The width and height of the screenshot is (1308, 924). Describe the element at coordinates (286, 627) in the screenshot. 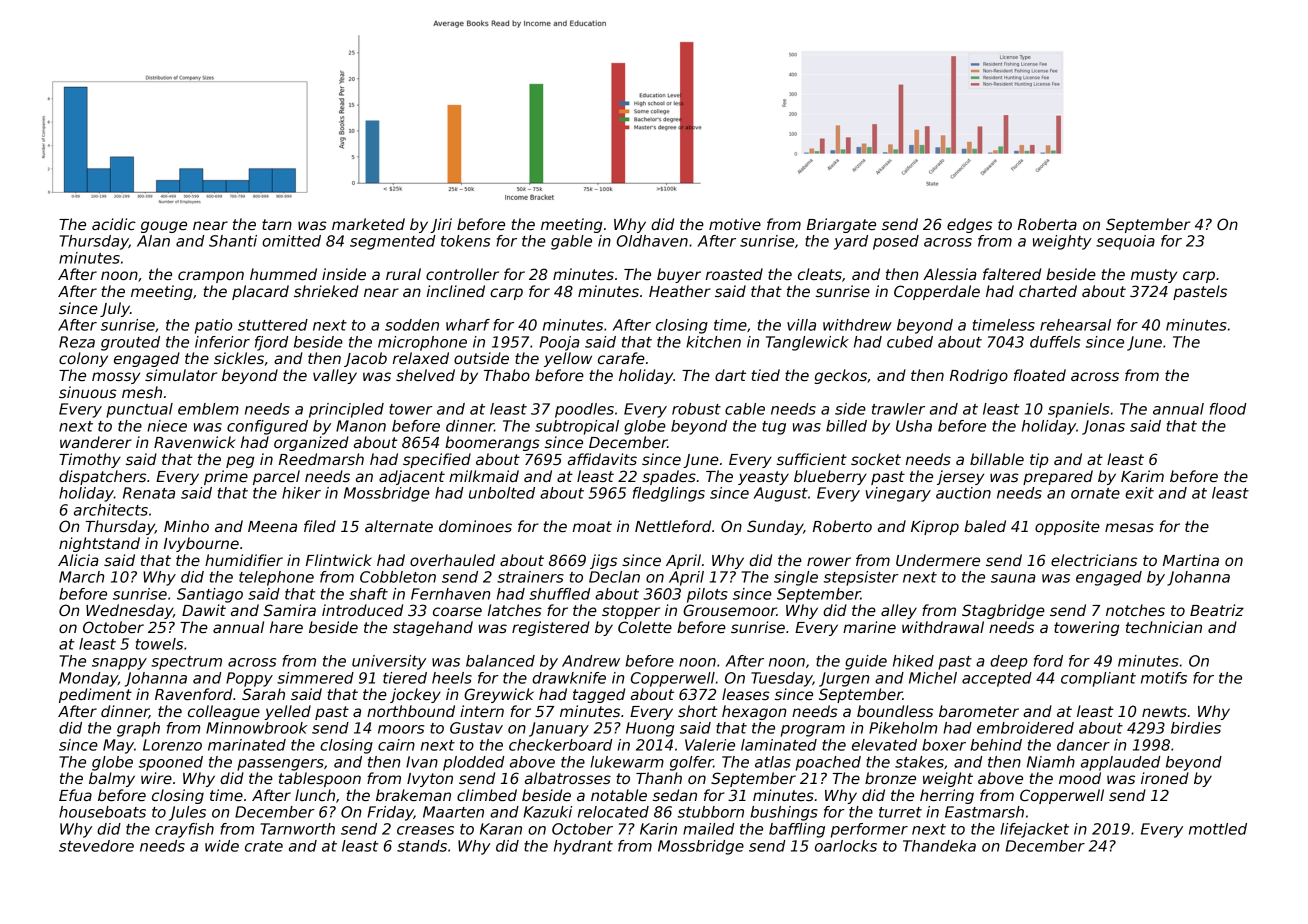

I see `hare` at that location.
